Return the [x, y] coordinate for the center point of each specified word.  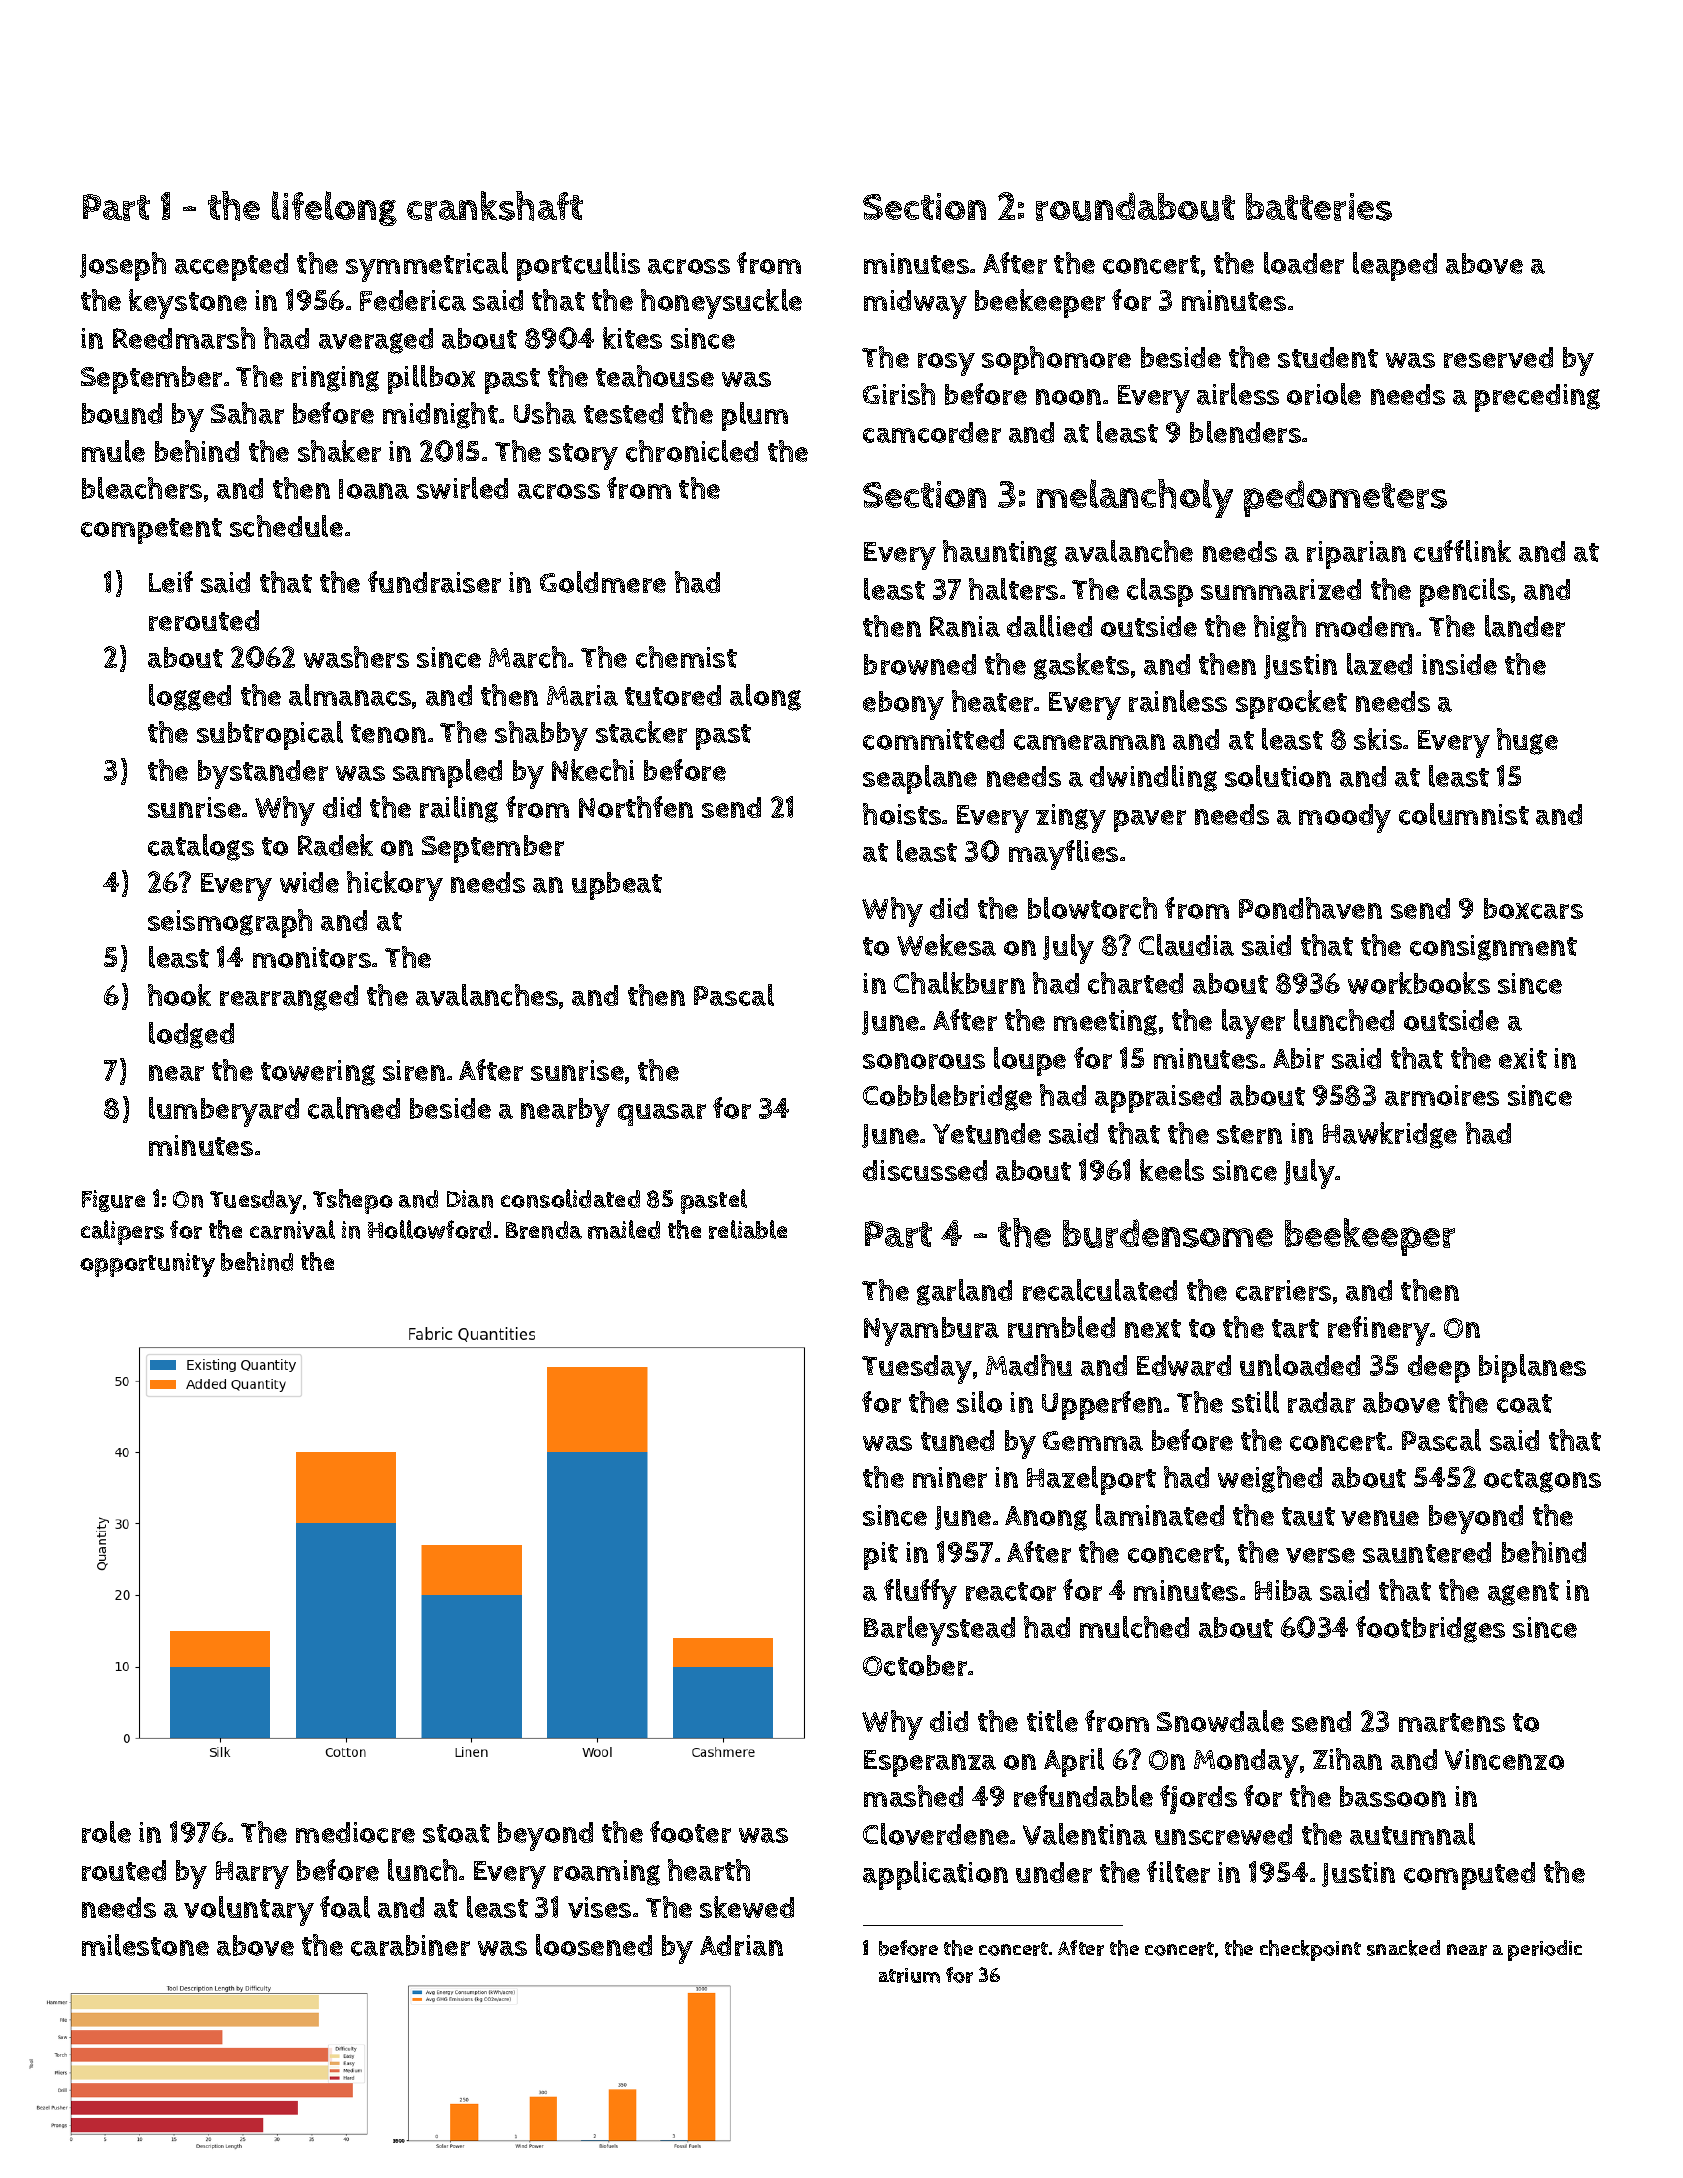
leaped [1395, 266]
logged [190, 697]
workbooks [1419, 983]
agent [1523, 1594]
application [935, 1875]
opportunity [147, 1265]
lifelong [334, 208]
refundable [1083, 1796]
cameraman [1089, 742]
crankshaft [495, 206]
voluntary [249, 1911]
